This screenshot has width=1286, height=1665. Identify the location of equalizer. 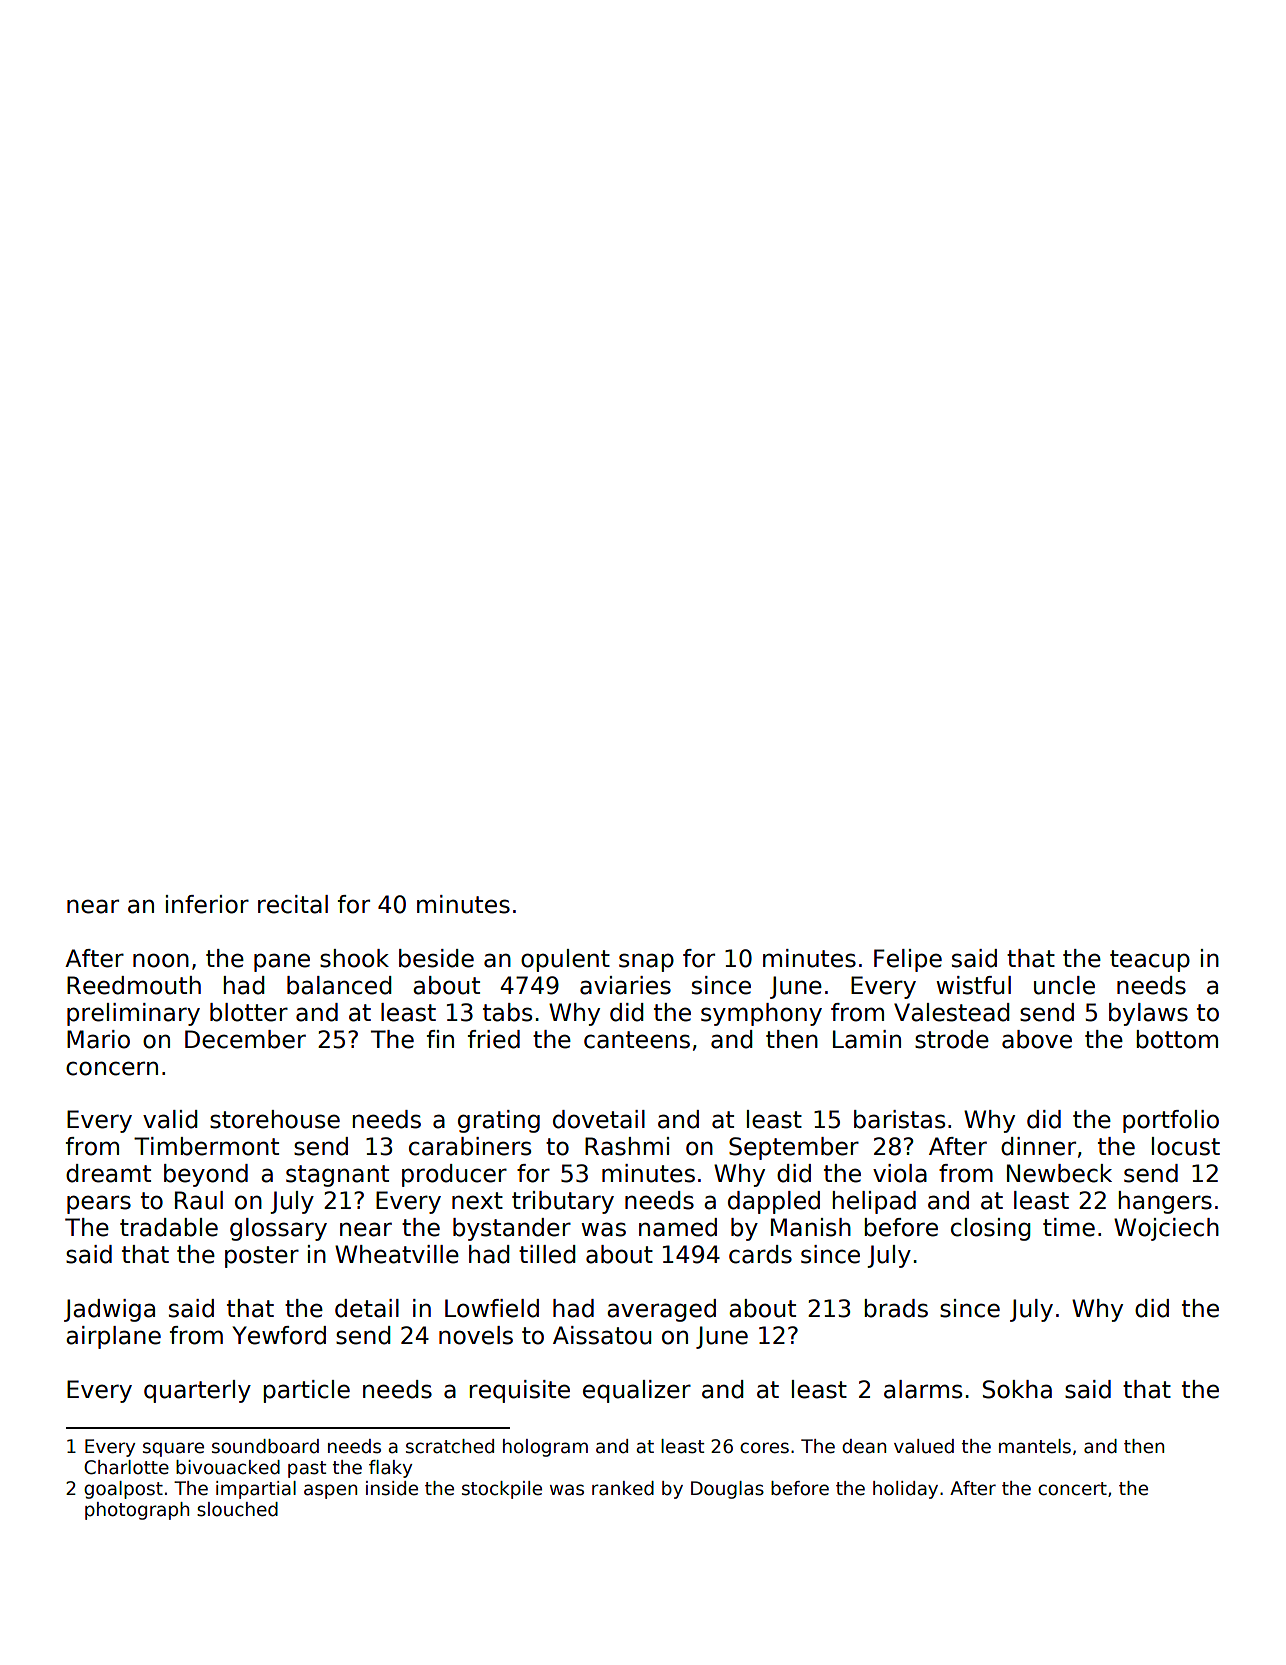
(637, 1391).
